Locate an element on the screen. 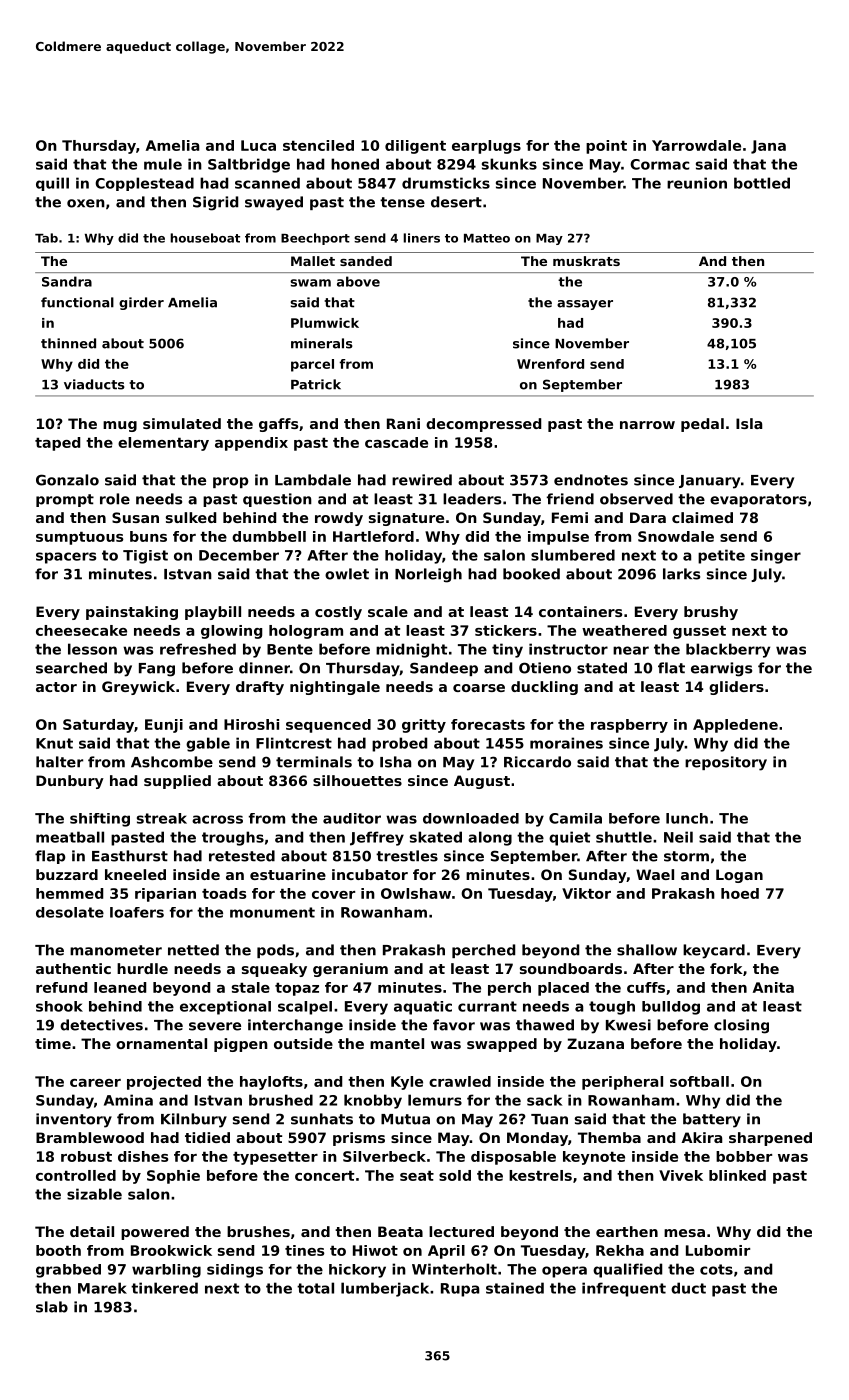 This screenshot has height=1400, width=849. currant is located at coordinates (487, 1006).
